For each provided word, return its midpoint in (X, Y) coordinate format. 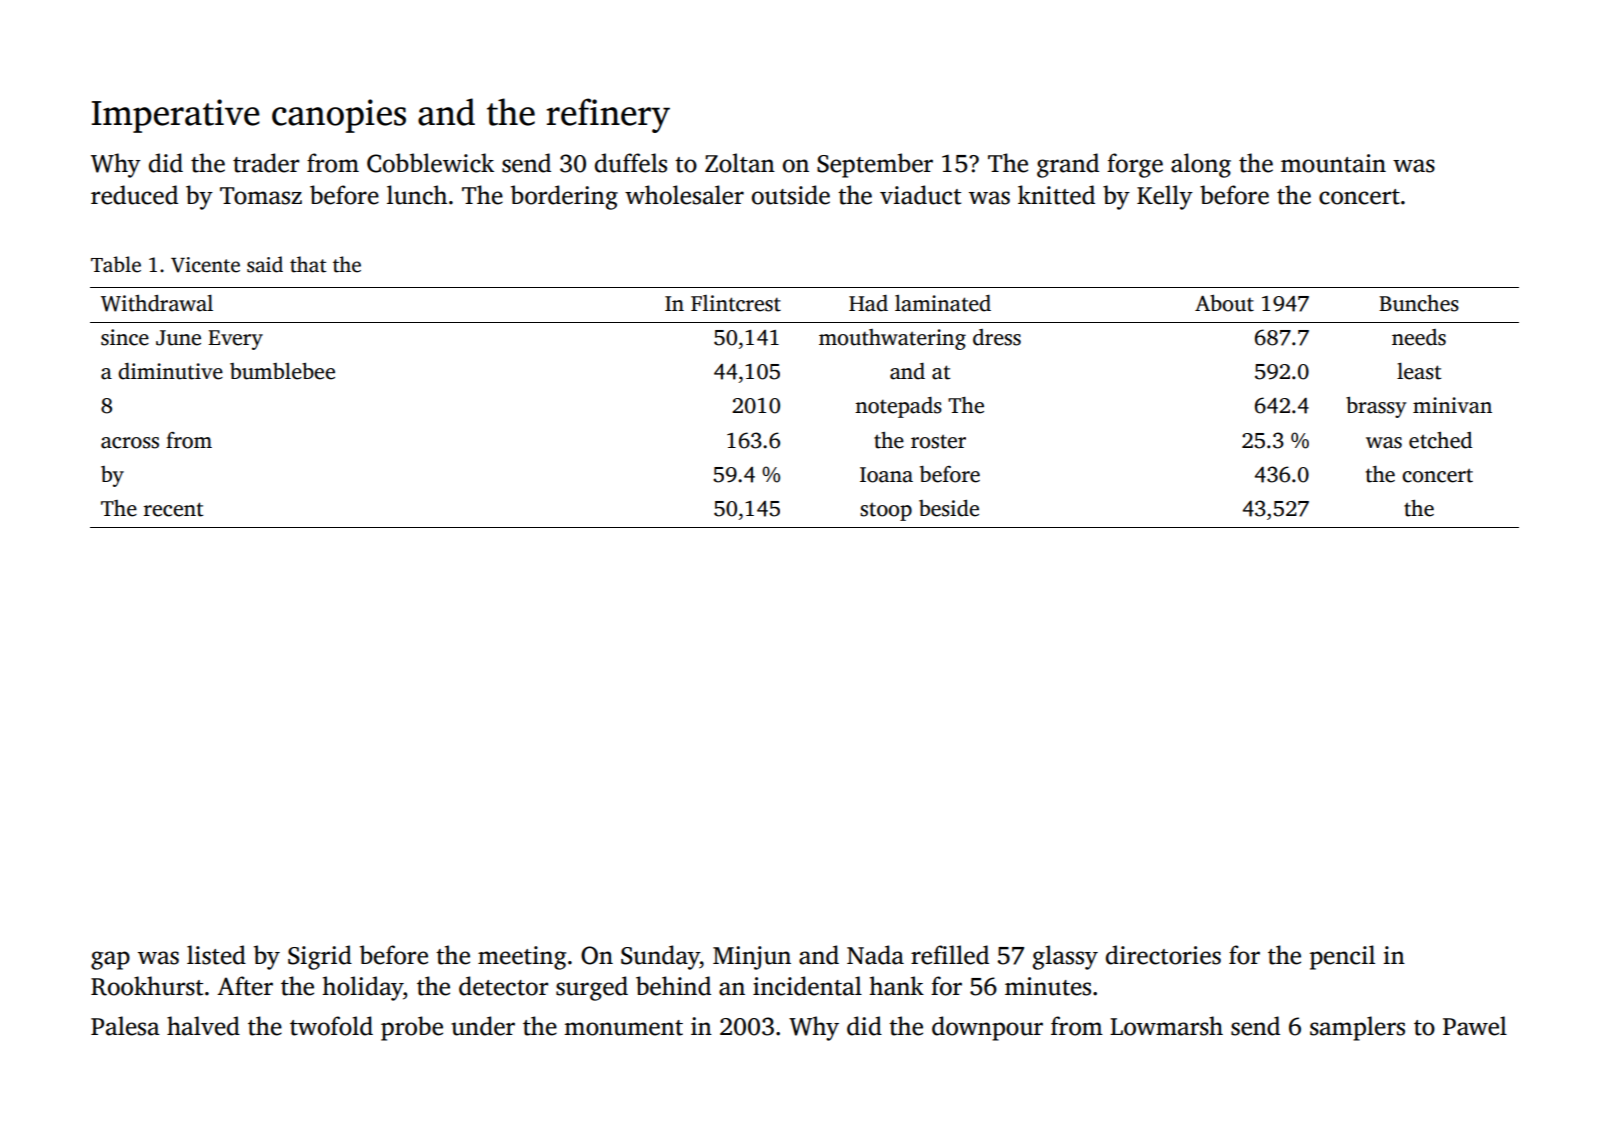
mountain (1333, 163)
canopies (339, 116)
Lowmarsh (1166, 1026)
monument (623, 1028)
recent (173, 509)
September (875, 165)
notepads (898, 407)
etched (1440, 440)
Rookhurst (147, 986)
